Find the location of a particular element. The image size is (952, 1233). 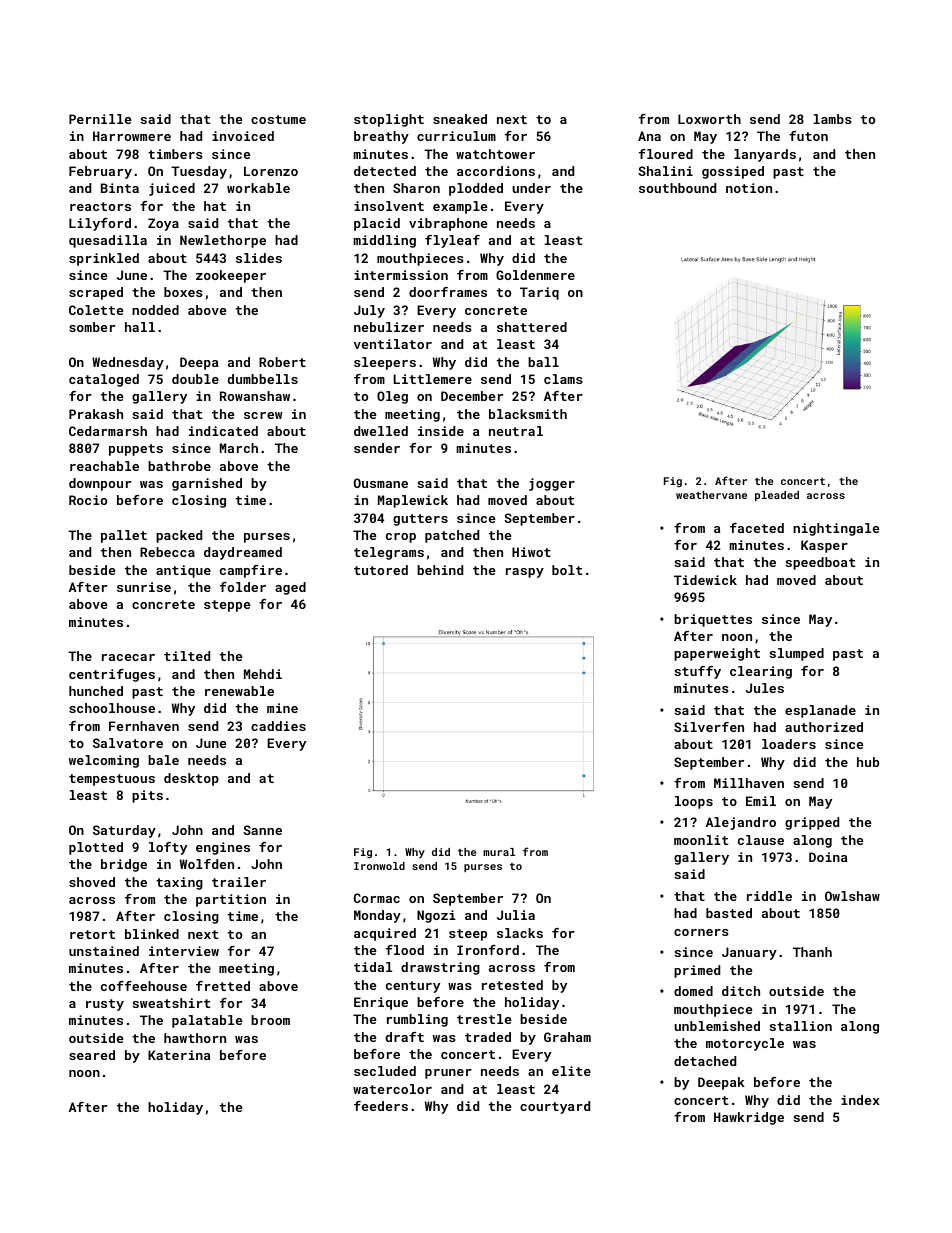

fretted is located at coordinates (223, 986).
